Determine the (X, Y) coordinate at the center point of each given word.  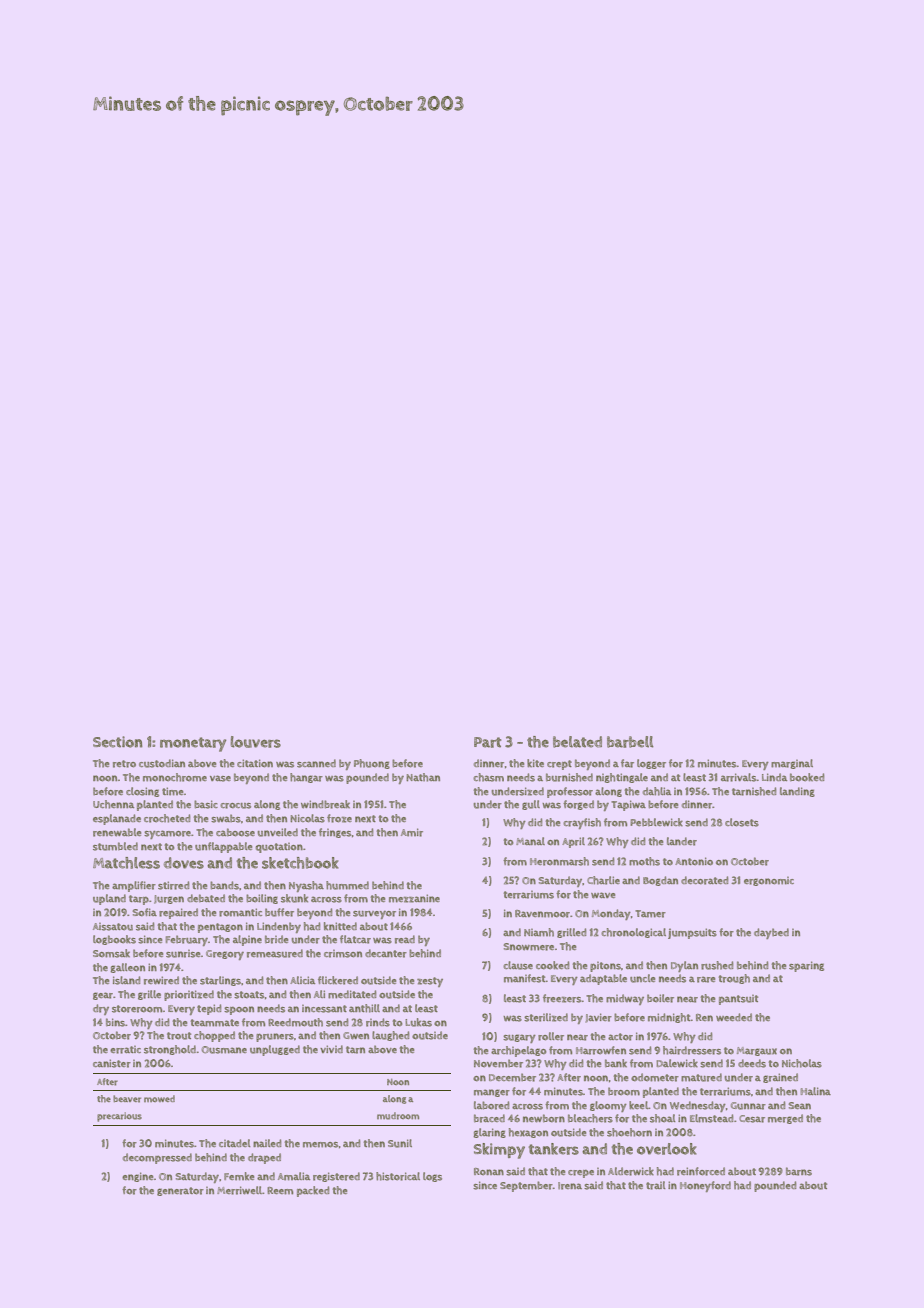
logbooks (114, 940)
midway (625, 999)
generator (180, 1191)
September (526, 1186)
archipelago (518, 1051)
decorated (704, 880)
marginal (792, 764)
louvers (256, 742)
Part (487, 742)
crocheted (167, 818)
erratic (125, 1050)
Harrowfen (601, 1050)
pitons (605, 967)
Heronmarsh (559, 861)
